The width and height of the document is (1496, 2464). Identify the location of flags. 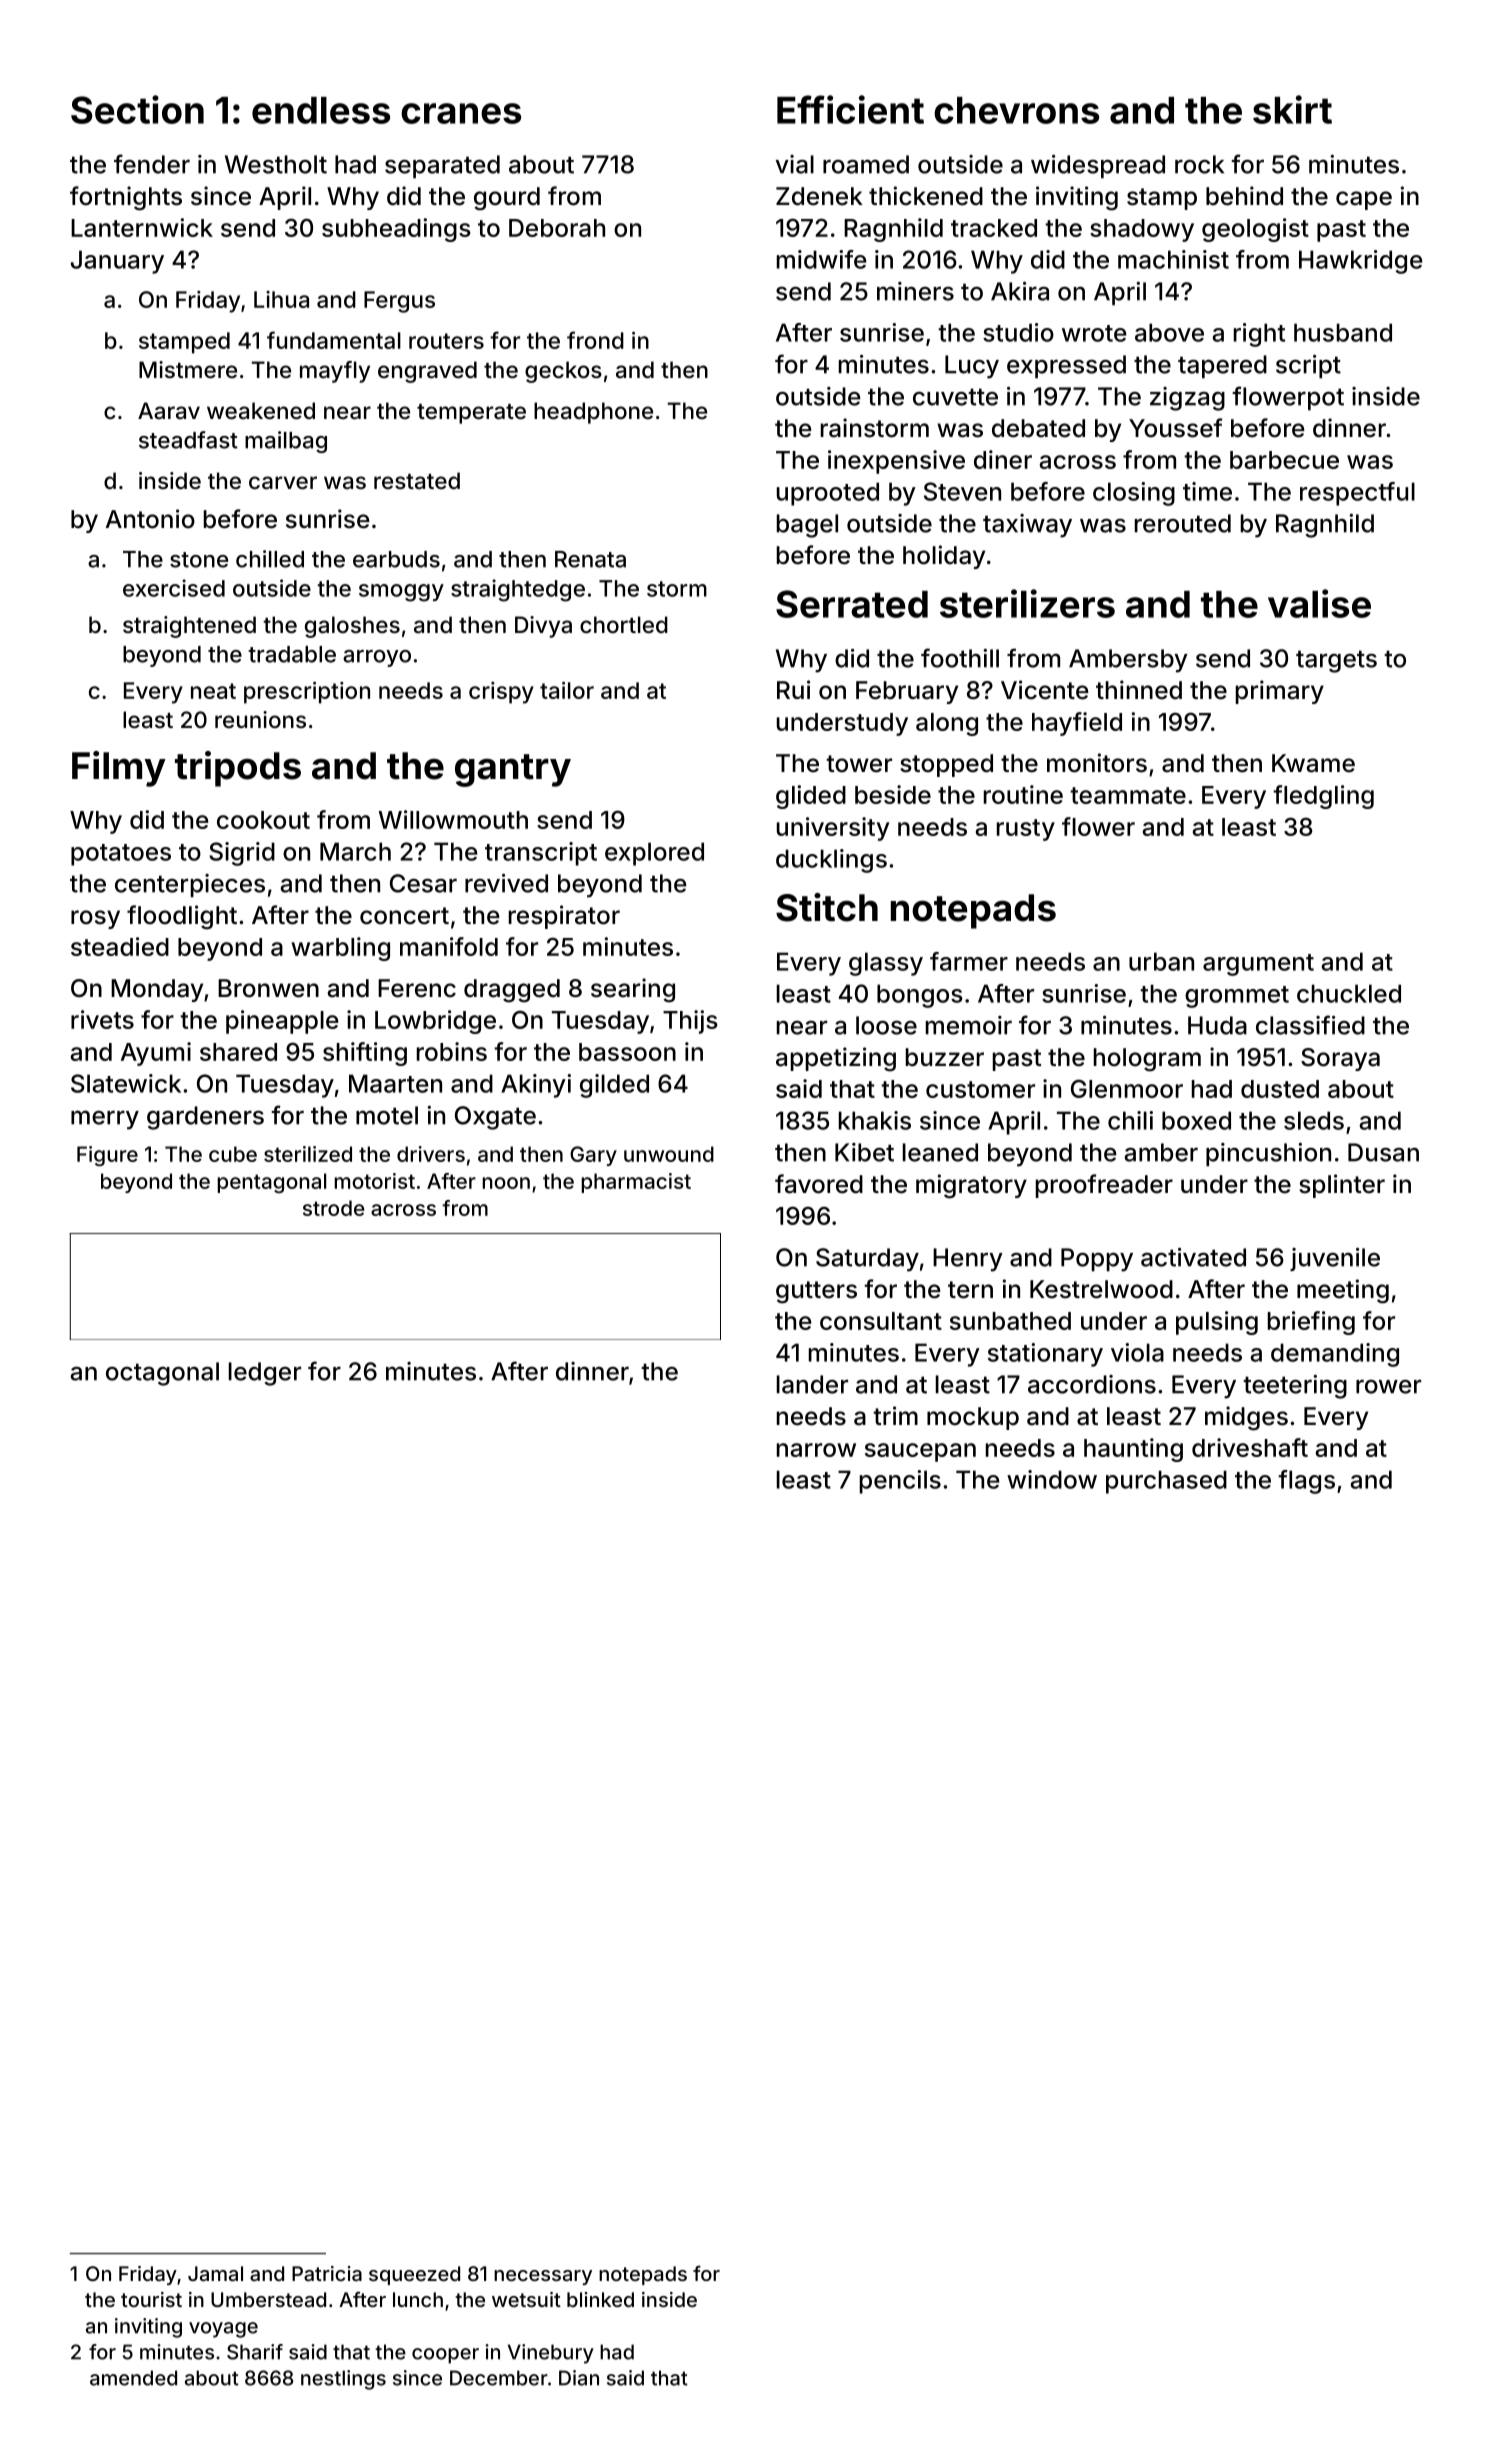
(1306, 1482).
